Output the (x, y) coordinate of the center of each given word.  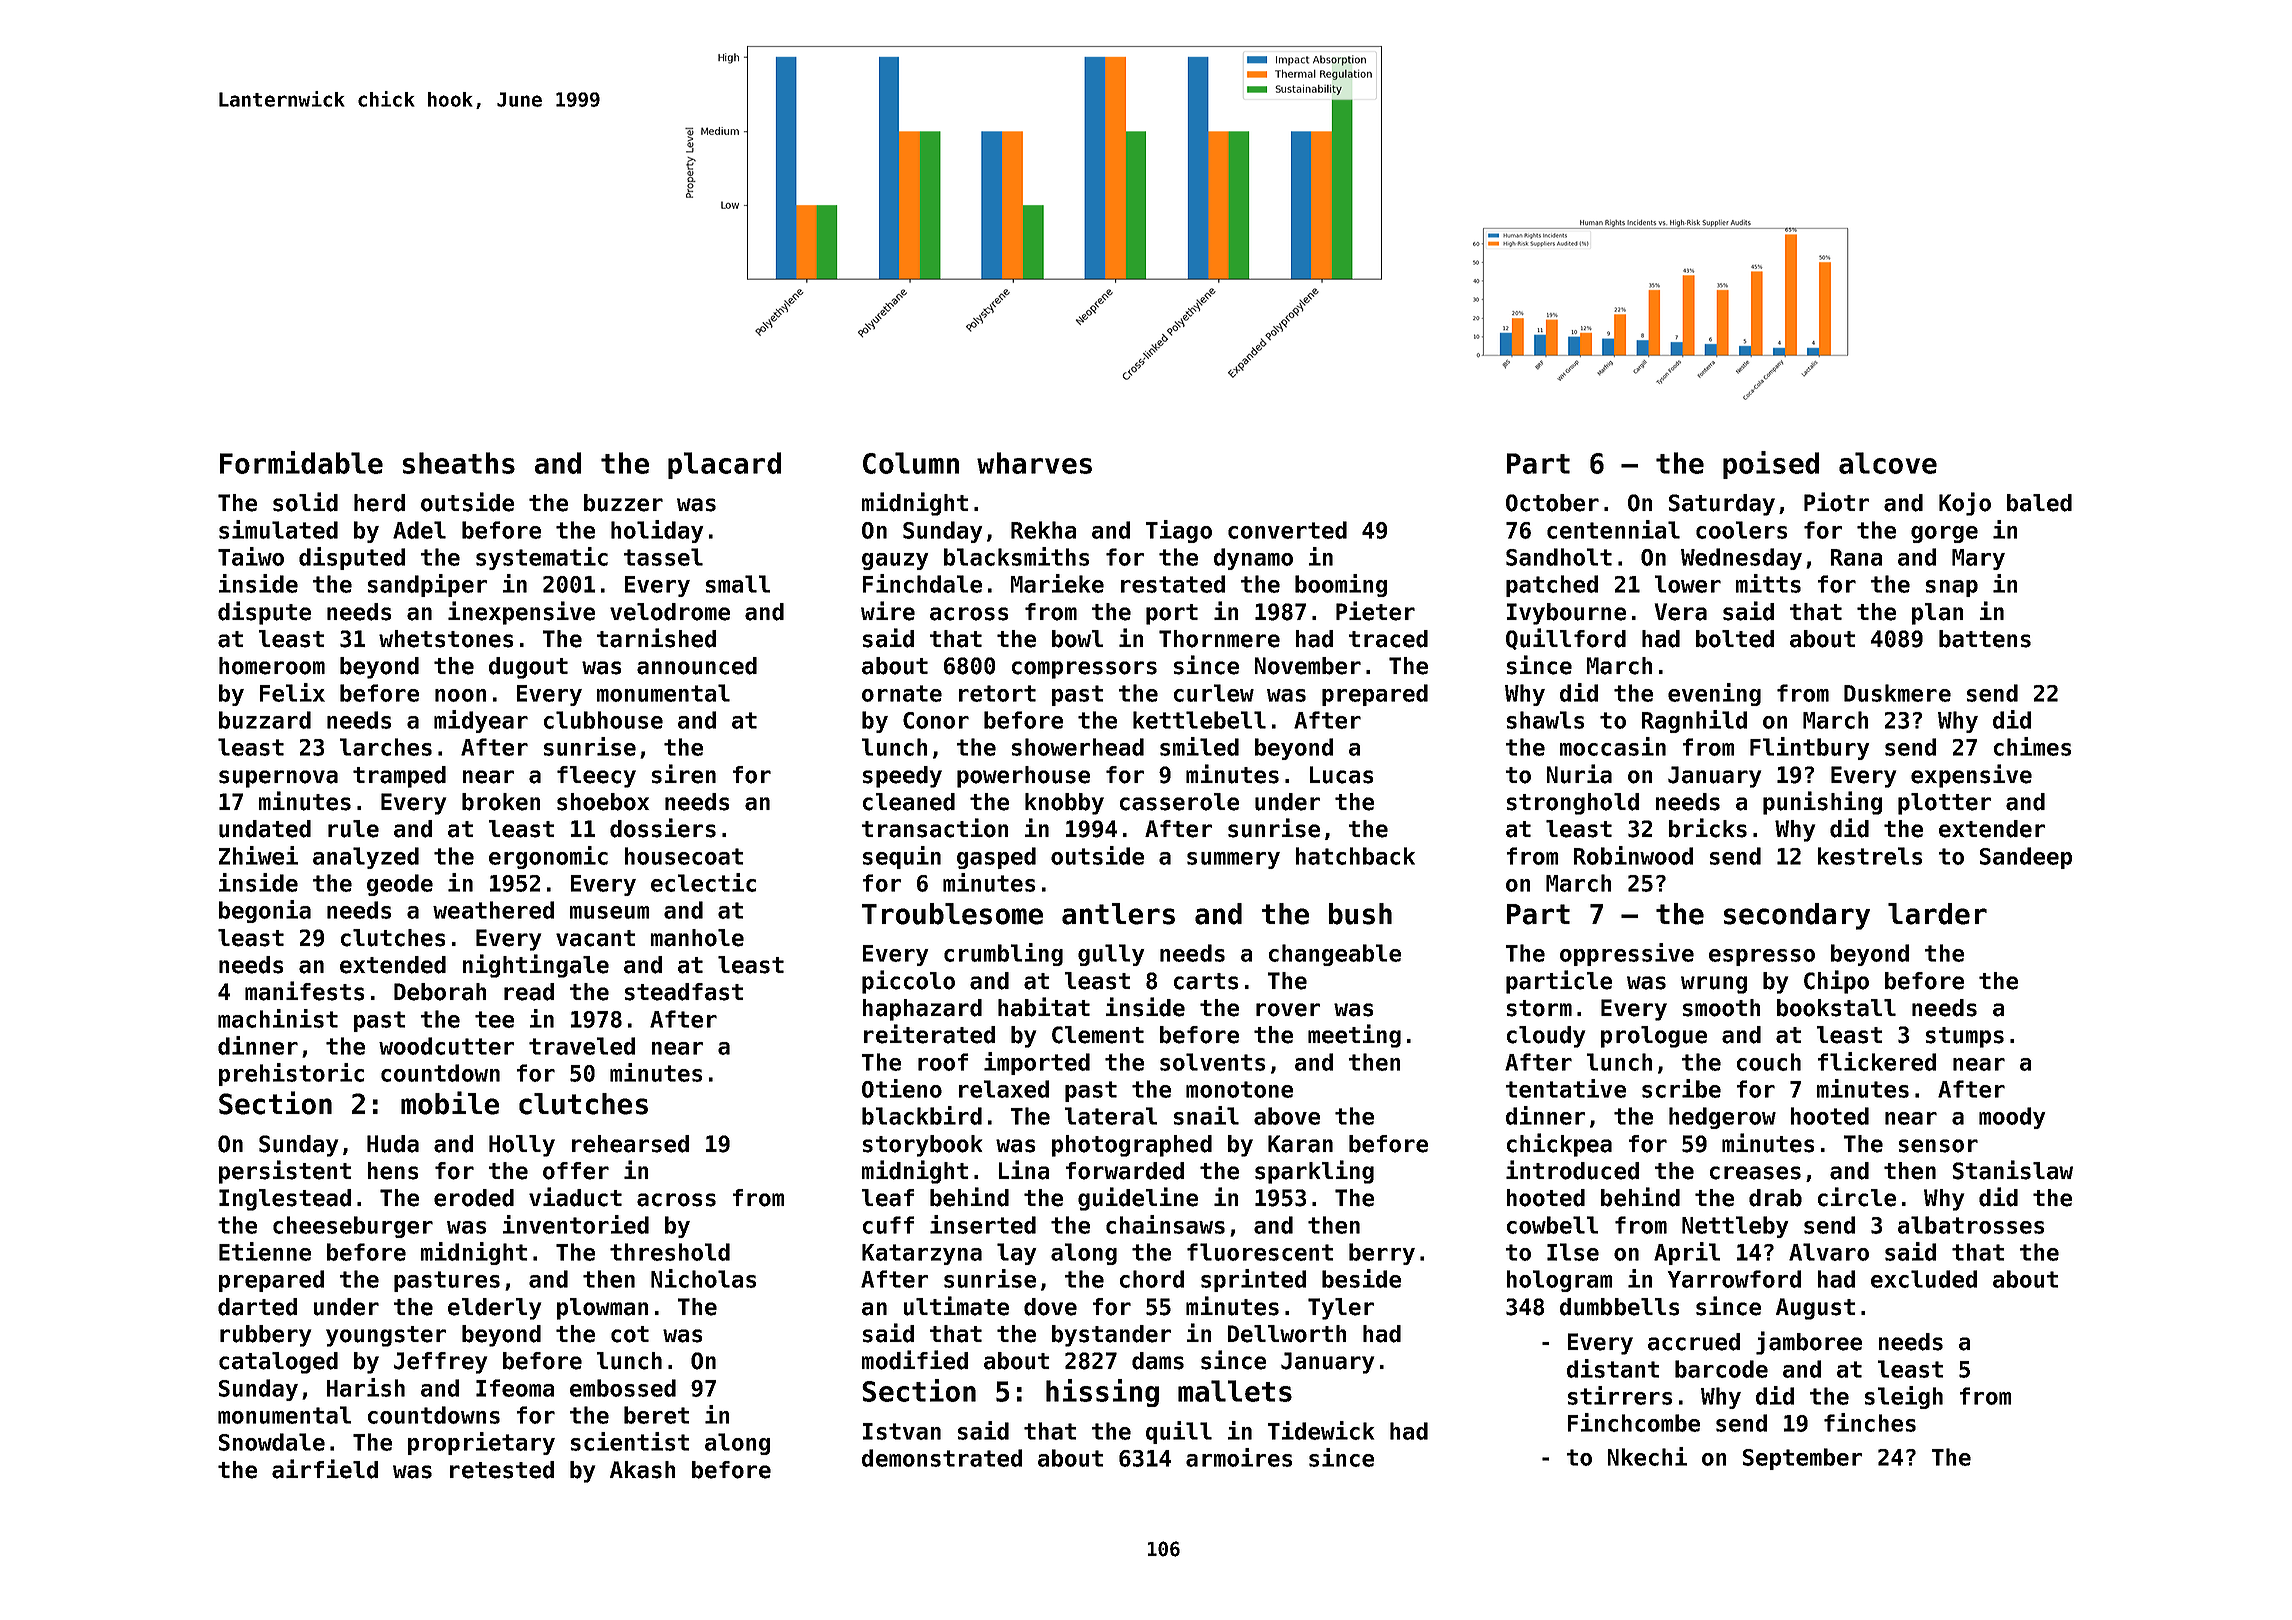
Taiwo (251, 556)
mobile (450, 1103)
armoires (1239, 1457)
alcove (1888, 463)
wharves (1034, 463)
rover (1288, 1010)
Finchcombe (1634, 1422)
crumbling (1003, 954)
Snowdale (272, 1442)
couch (1769, 1062)
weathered (493, 910)
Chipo (1836, 982)
